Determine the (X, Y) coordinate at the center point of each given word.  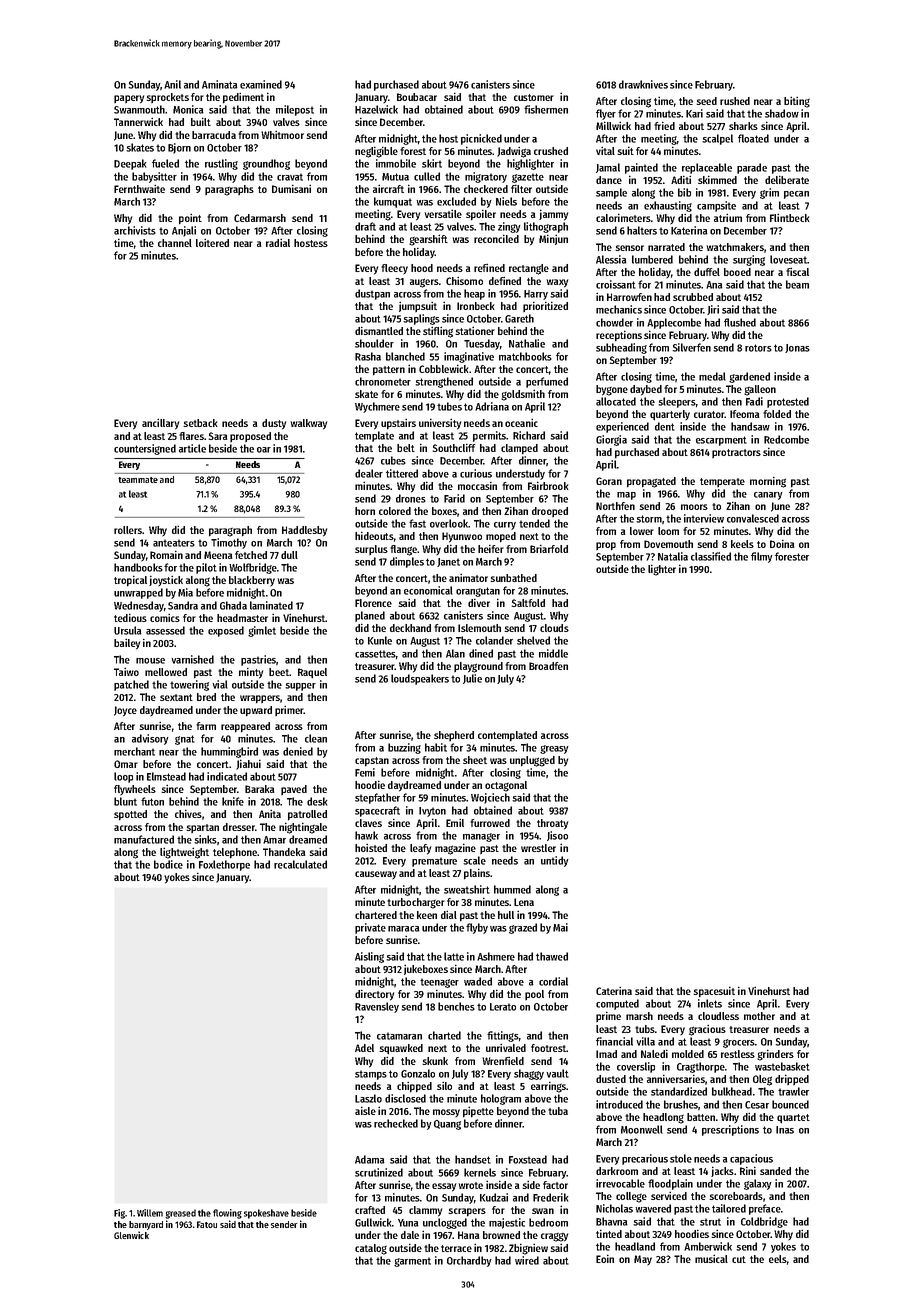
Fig (119, 1214)
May (643, 1260)
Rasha (368, 356)
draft (365, 226)
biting (797, 102)
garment (412, 1262)
